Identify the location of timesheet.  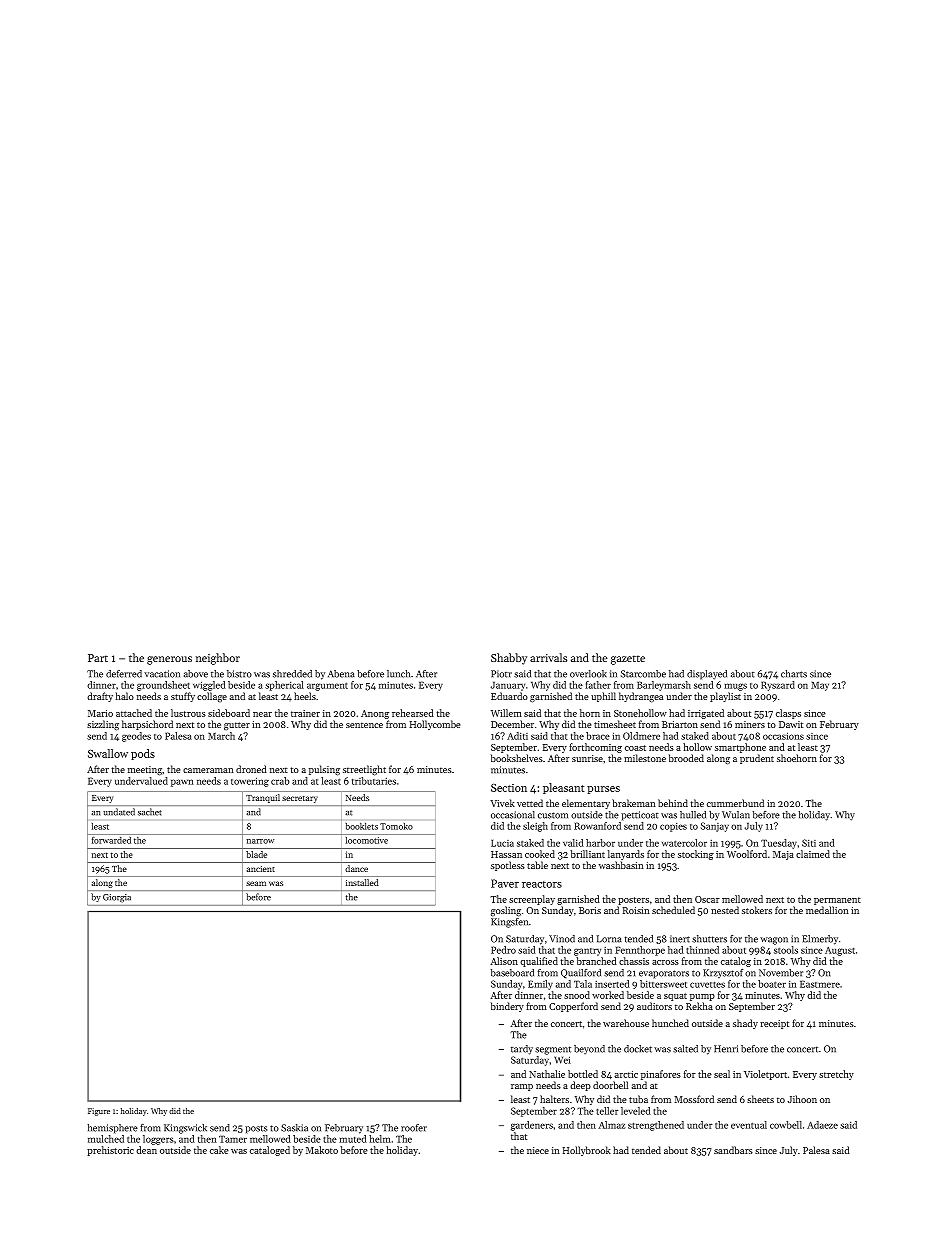
(615, 724).
